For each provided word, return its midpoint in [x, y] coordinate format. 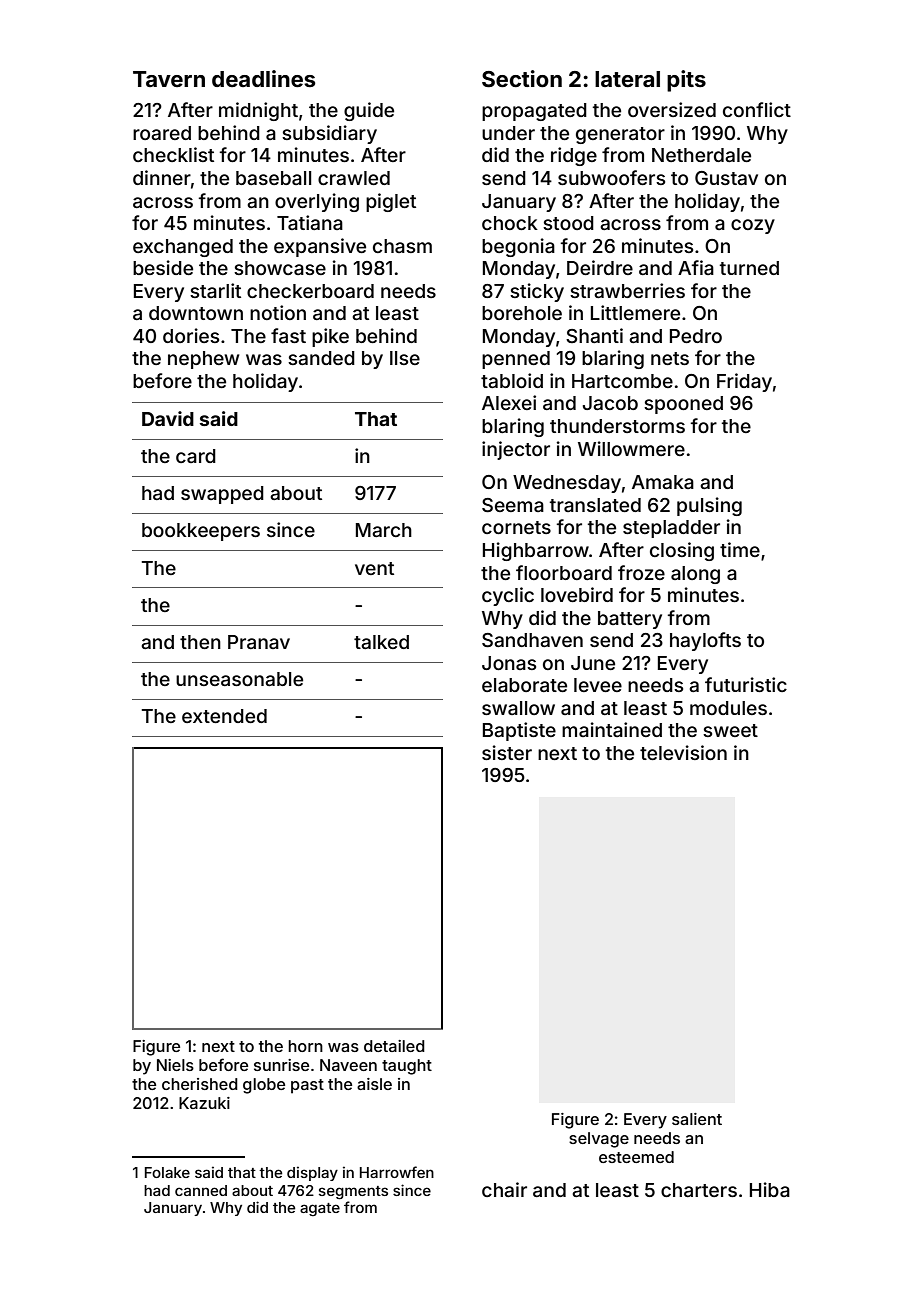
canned [201, 1190]
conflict [757, 109]
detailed [394, 1046]
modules [728, 708]
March [384, 530]
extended [224, 716]
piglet [391, 202]
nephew [203, 360]
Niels [175, 1065]
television [683, 752]
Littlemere [635, 312]
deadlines [263, 78]
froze [641, 572]
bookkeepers [201, 532]
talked [381, 642]
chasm [402, 246]
